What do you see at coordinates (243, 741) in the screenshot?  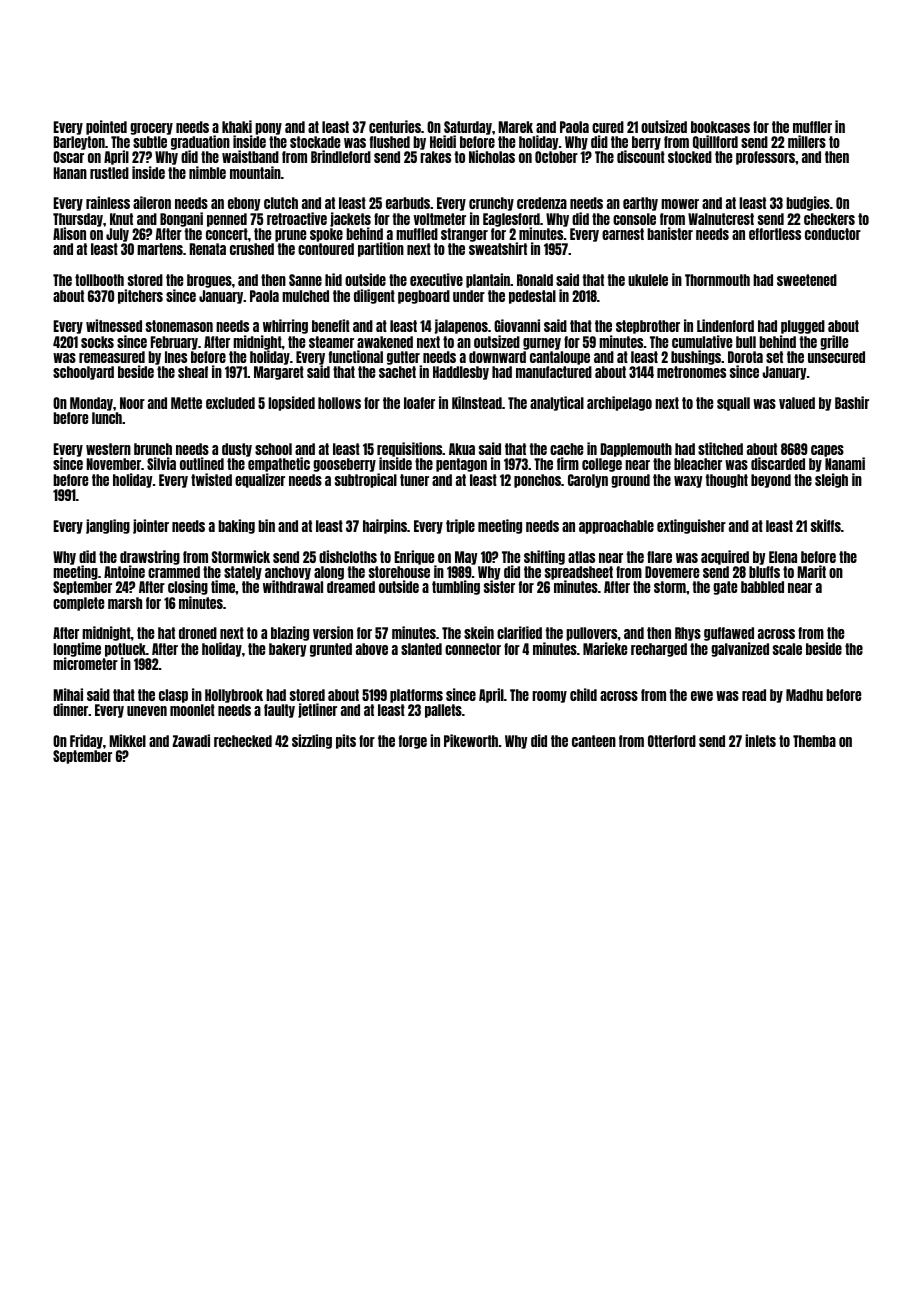 I see `rechecked` at bounding box center [243, 741].
